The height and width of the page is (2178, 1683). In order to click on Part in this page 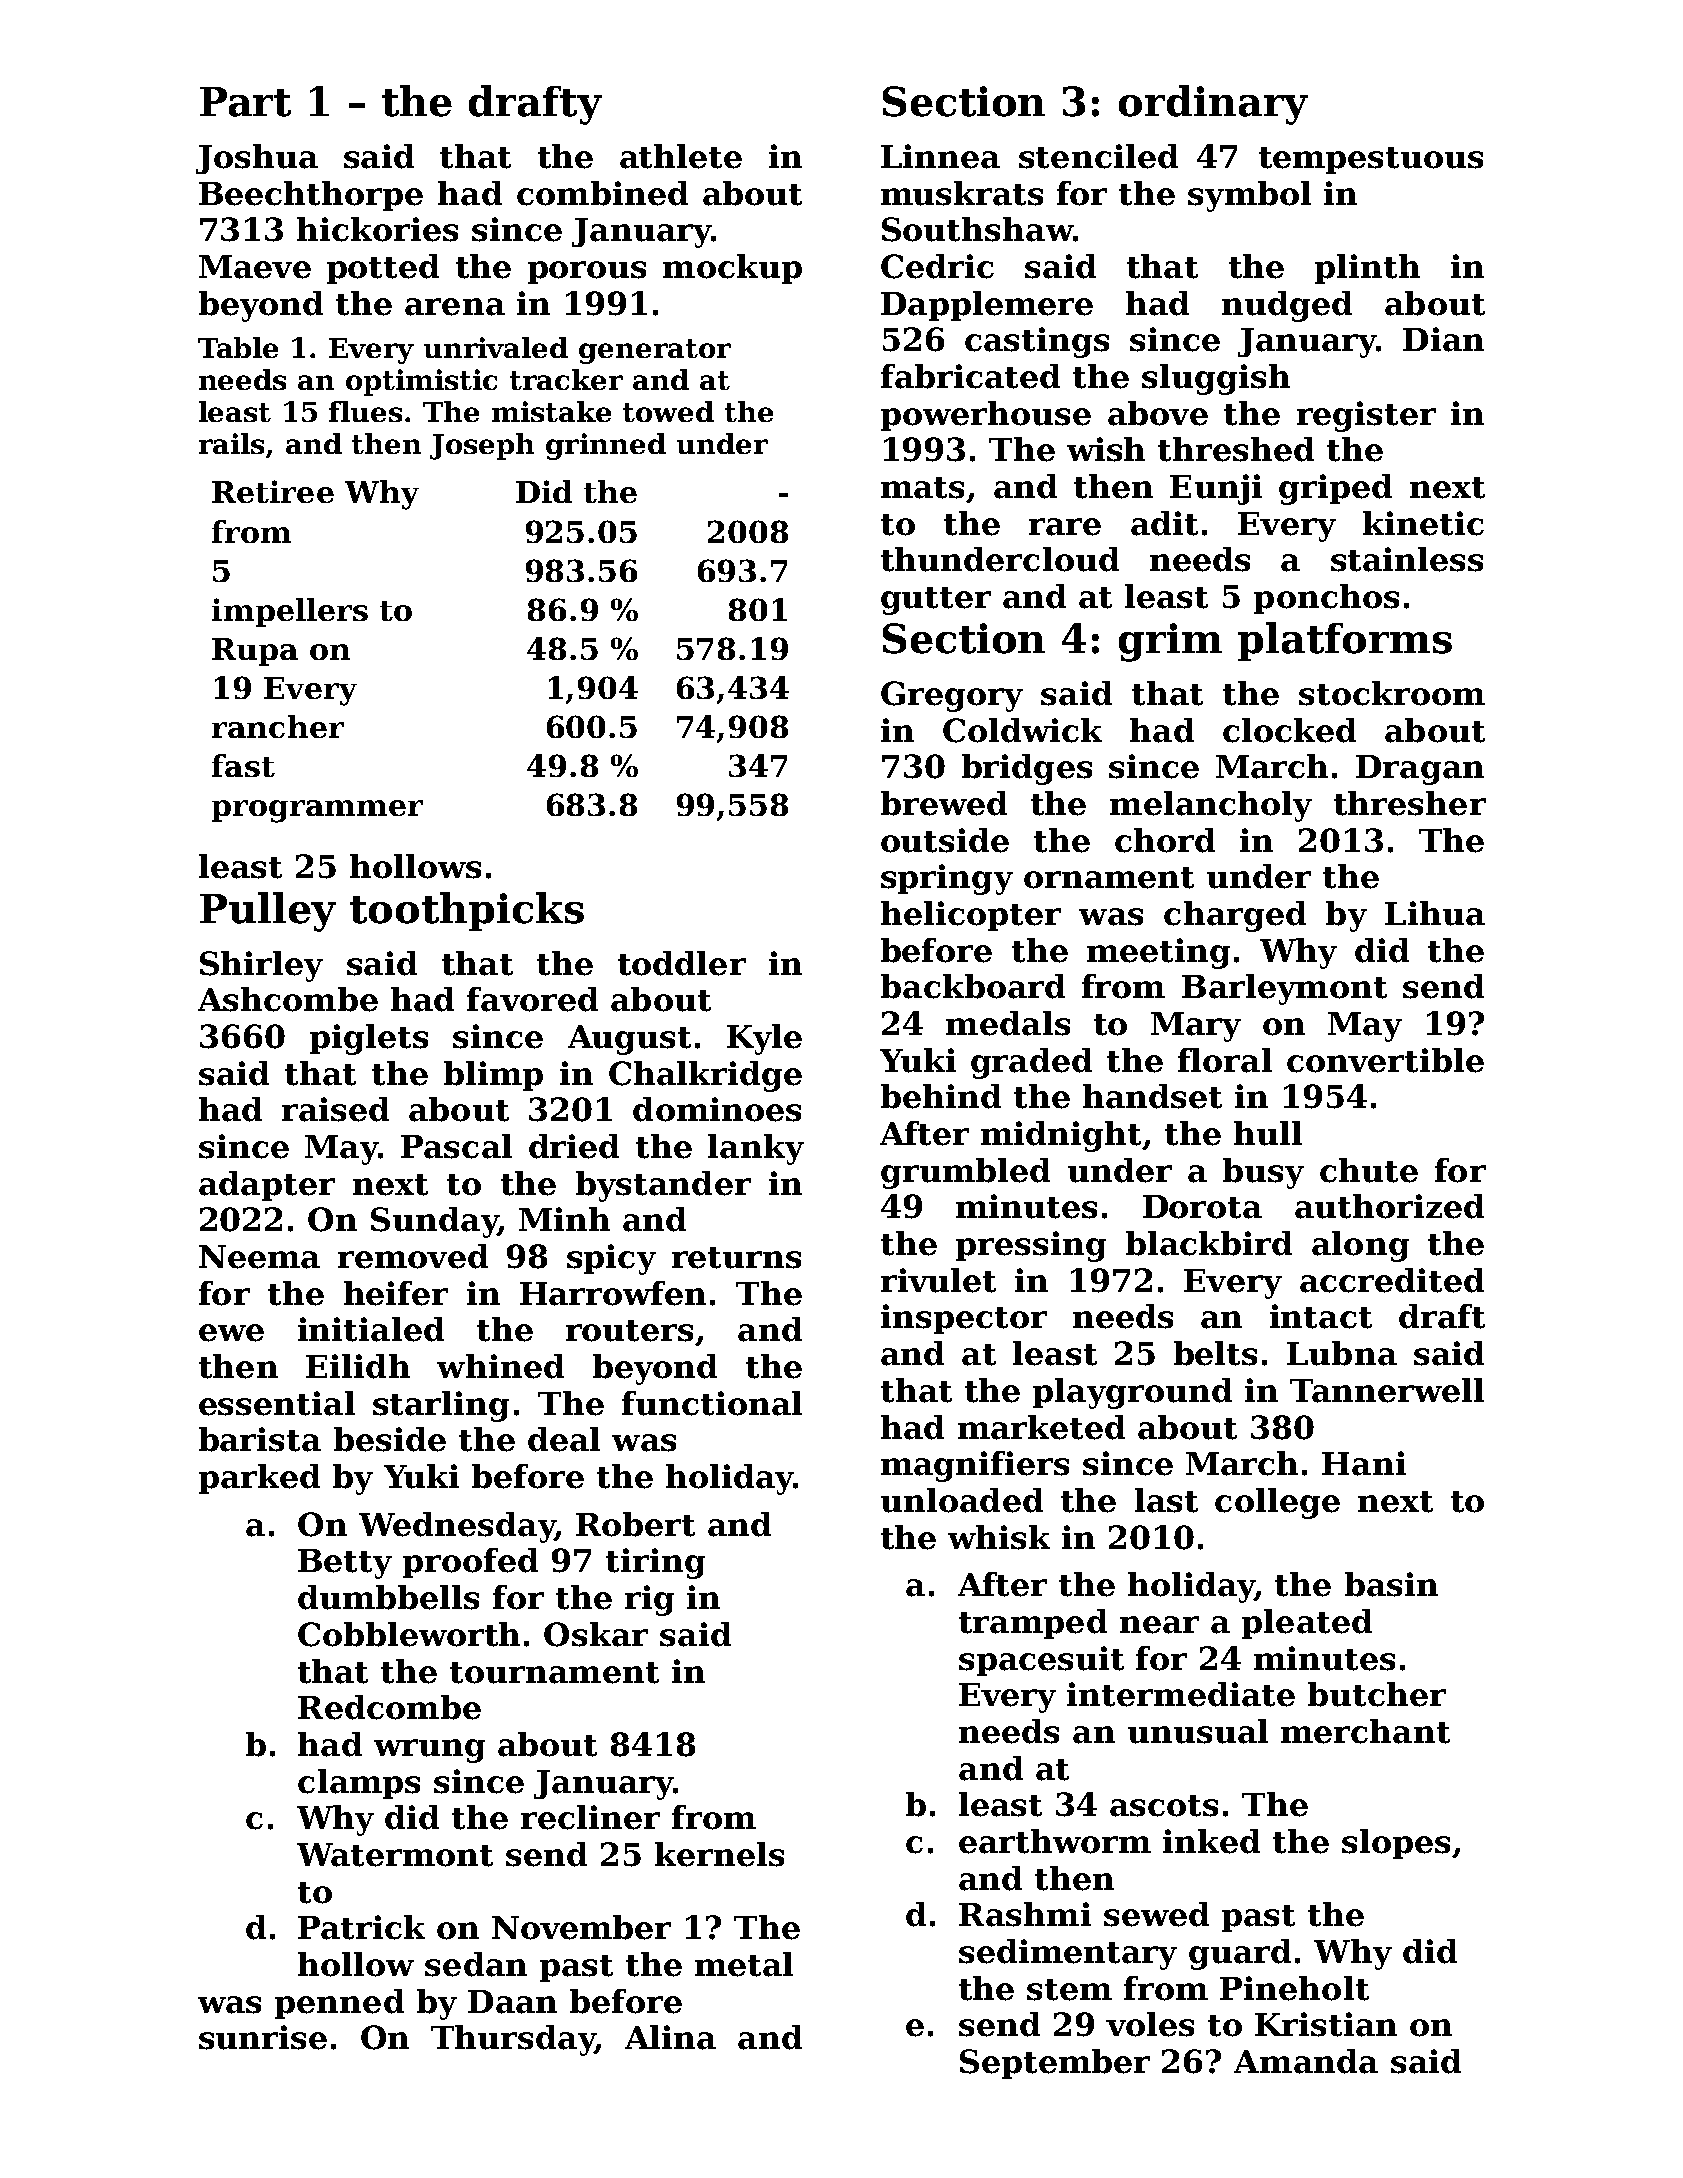, I will do `click(245, 102)`.
